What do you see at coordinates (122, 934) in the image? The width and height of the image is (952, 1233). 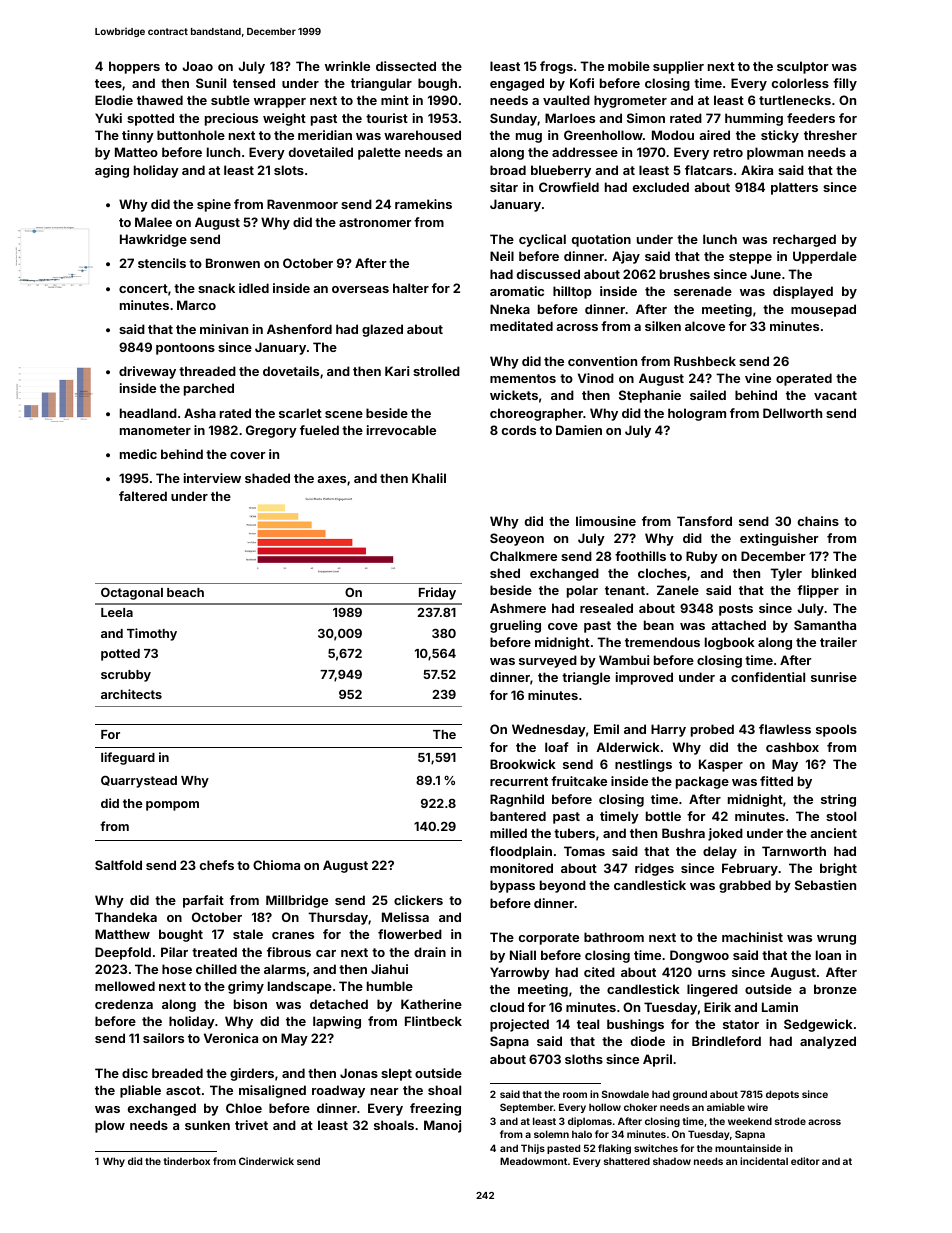 I see `Matthew` at bounding box center [122, 934].
